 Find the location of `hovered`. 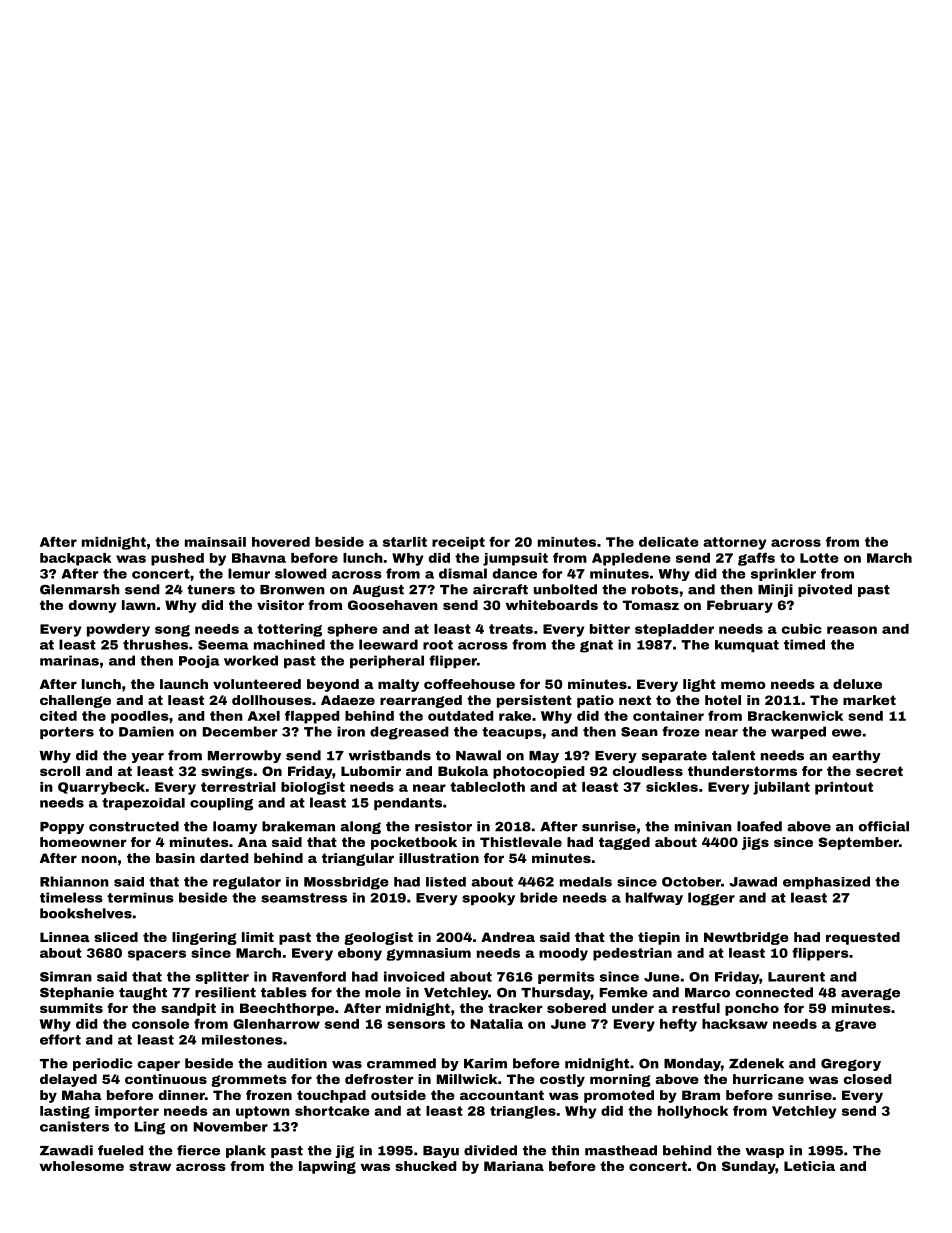

hovered is located at coordinates (281, 542).
